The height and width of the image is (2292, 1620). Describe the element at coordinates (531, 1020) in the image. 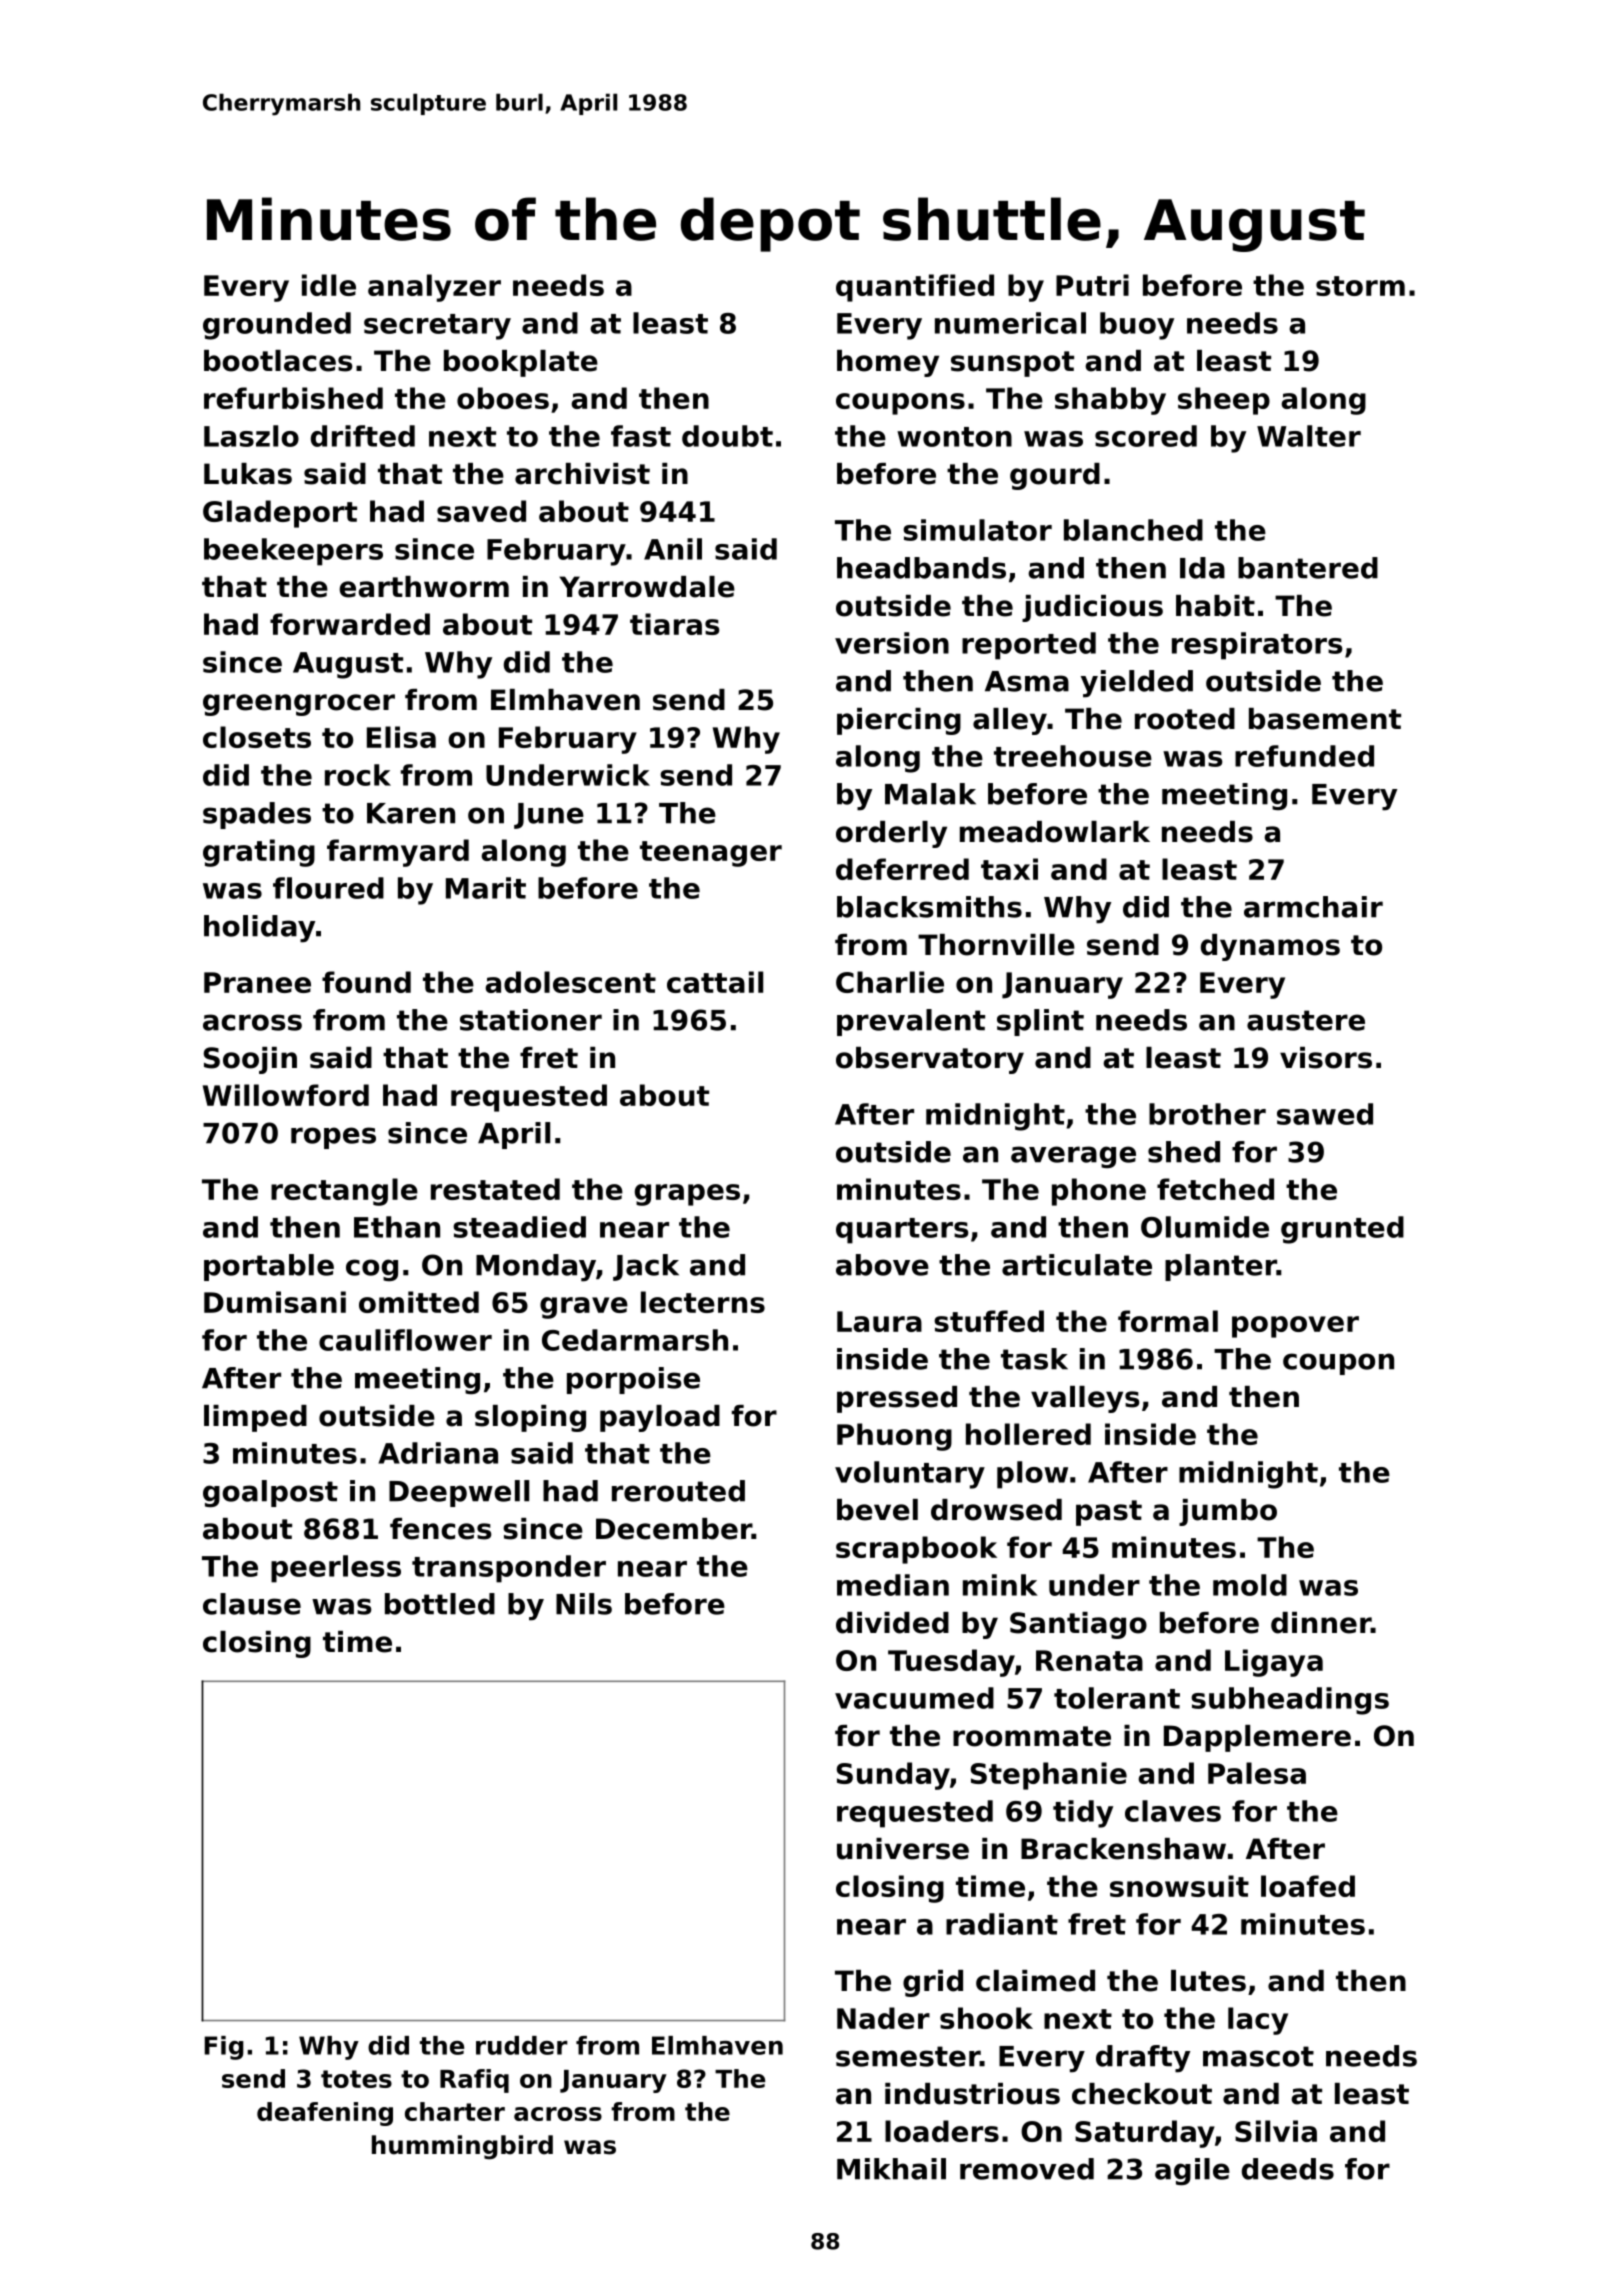

I see `stationer` at that location.
